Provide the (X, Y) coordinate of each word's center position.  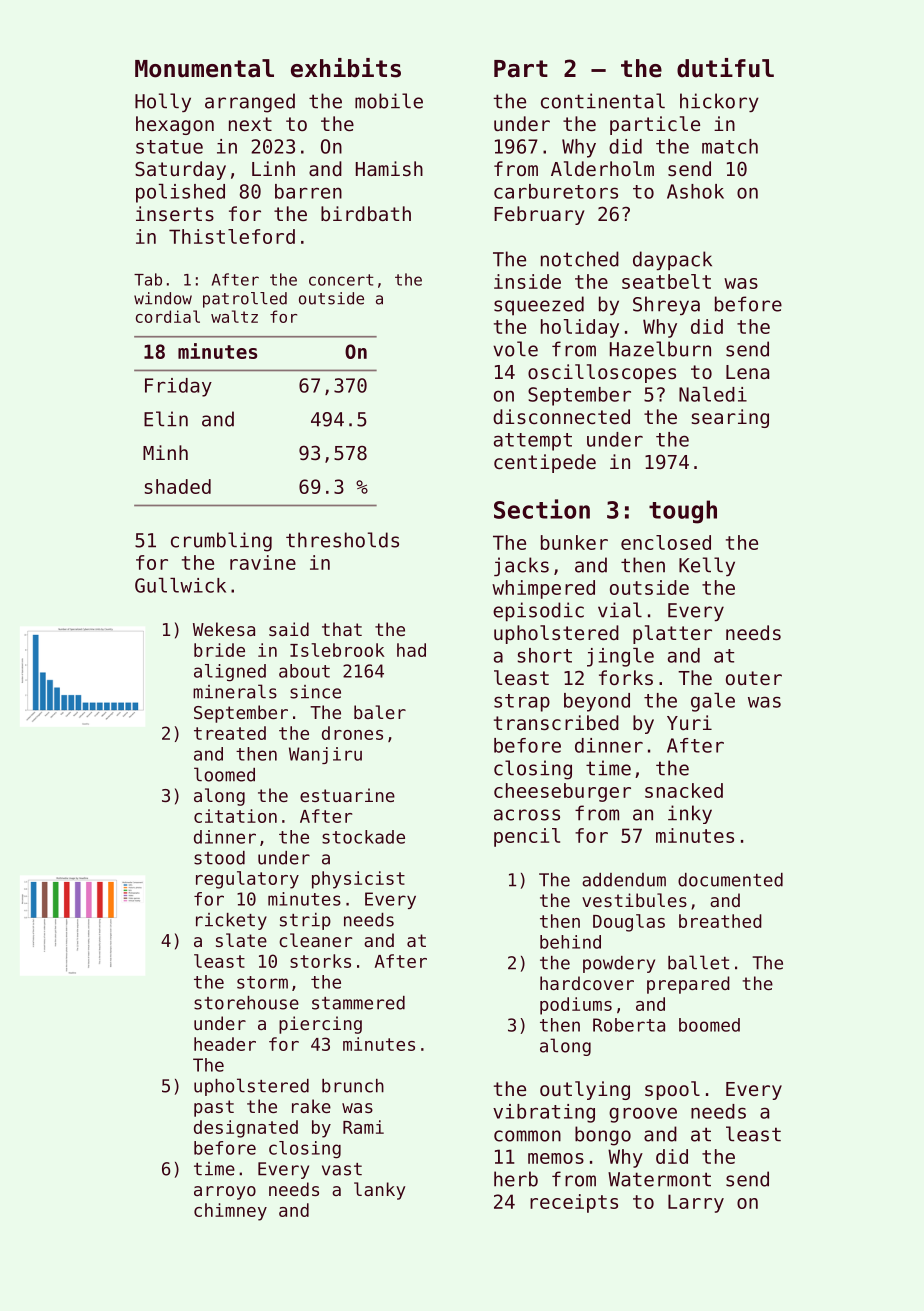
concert (341, 280)
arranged (250, 103)
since (315, 692)
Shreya (666, 306)
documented (730, 880)
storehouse (246, 1003)
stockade (363, 837)
